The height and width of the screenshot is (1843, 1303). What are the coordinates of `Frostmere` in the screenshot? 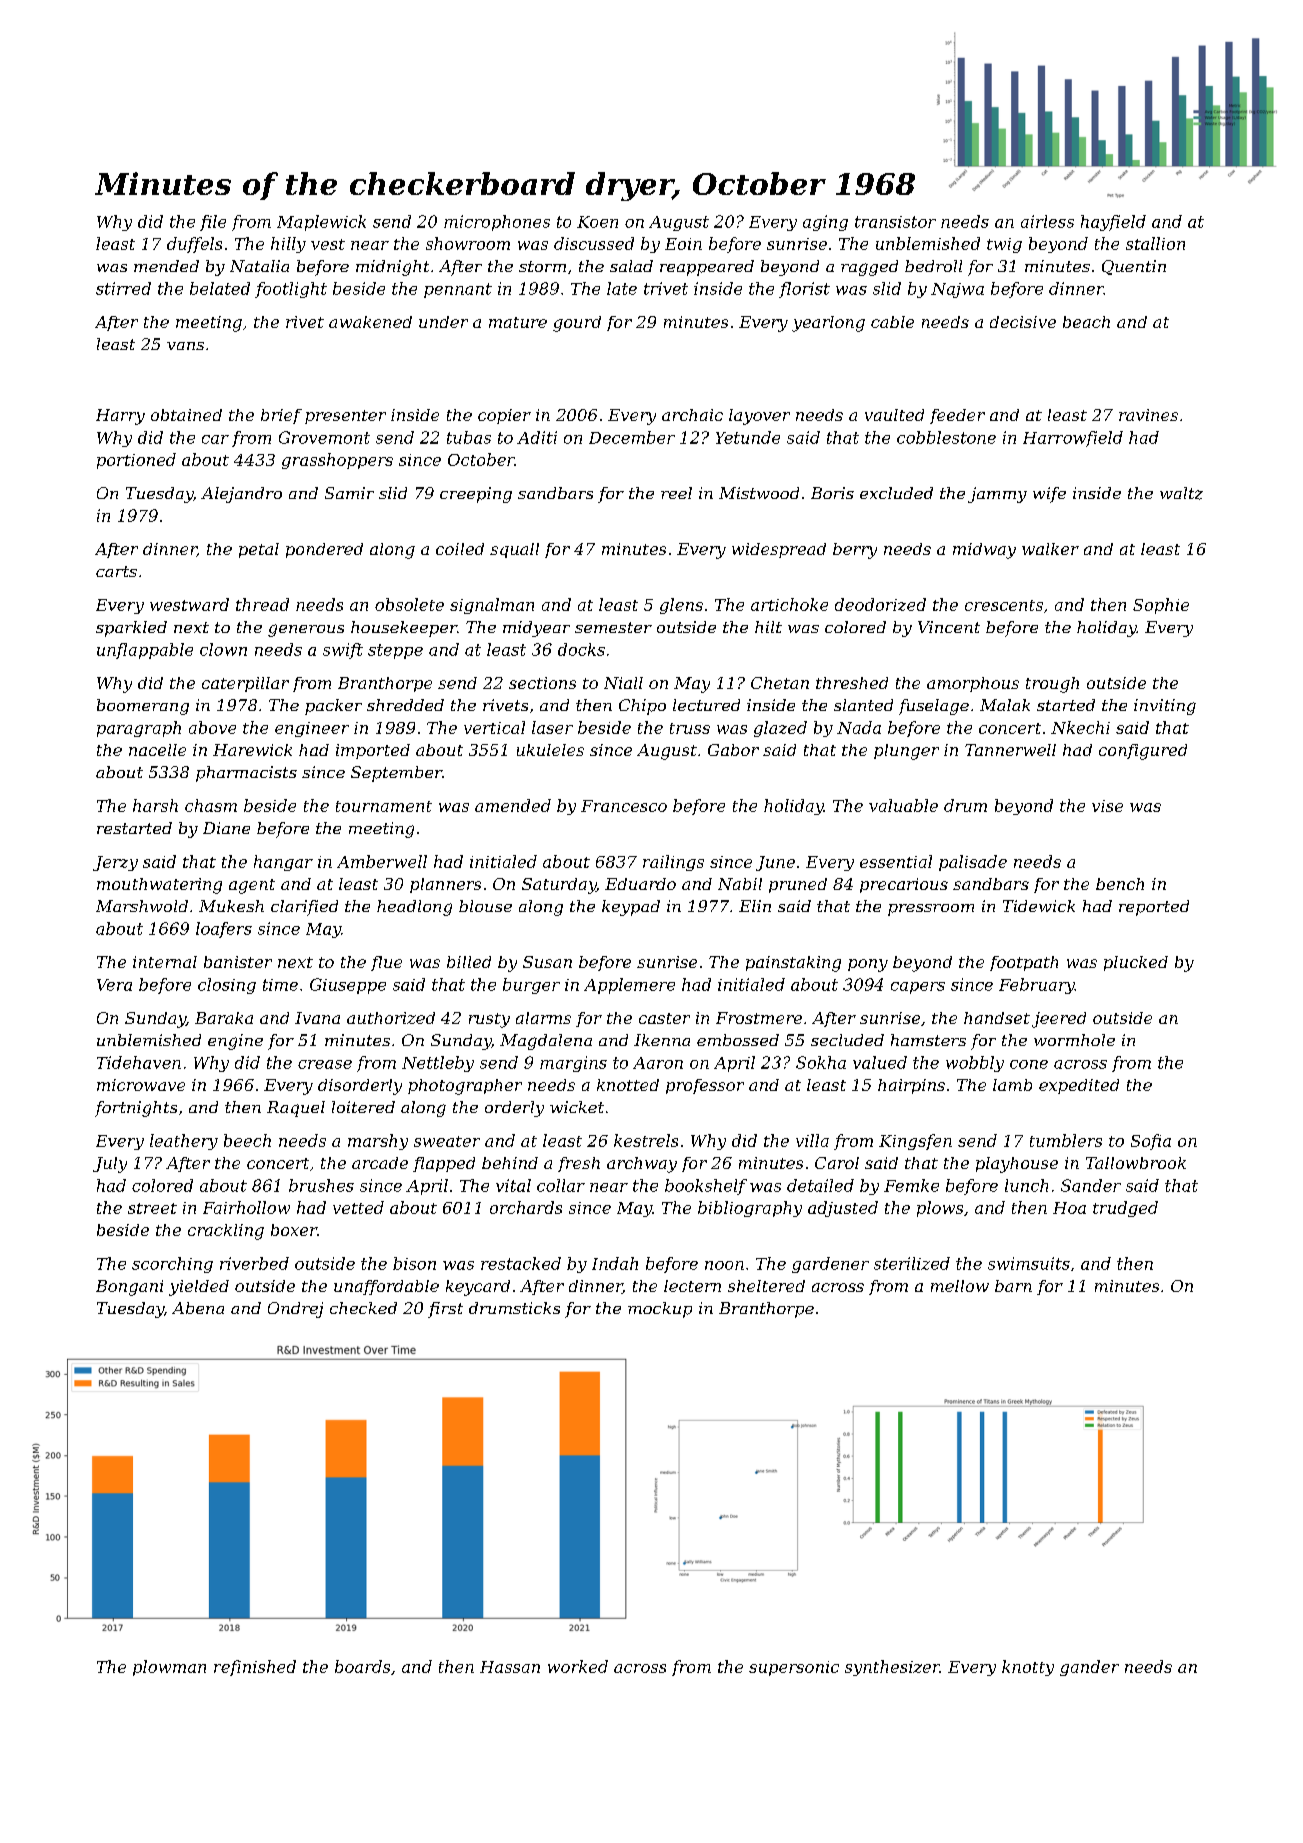 It's located at (759, 1018).
